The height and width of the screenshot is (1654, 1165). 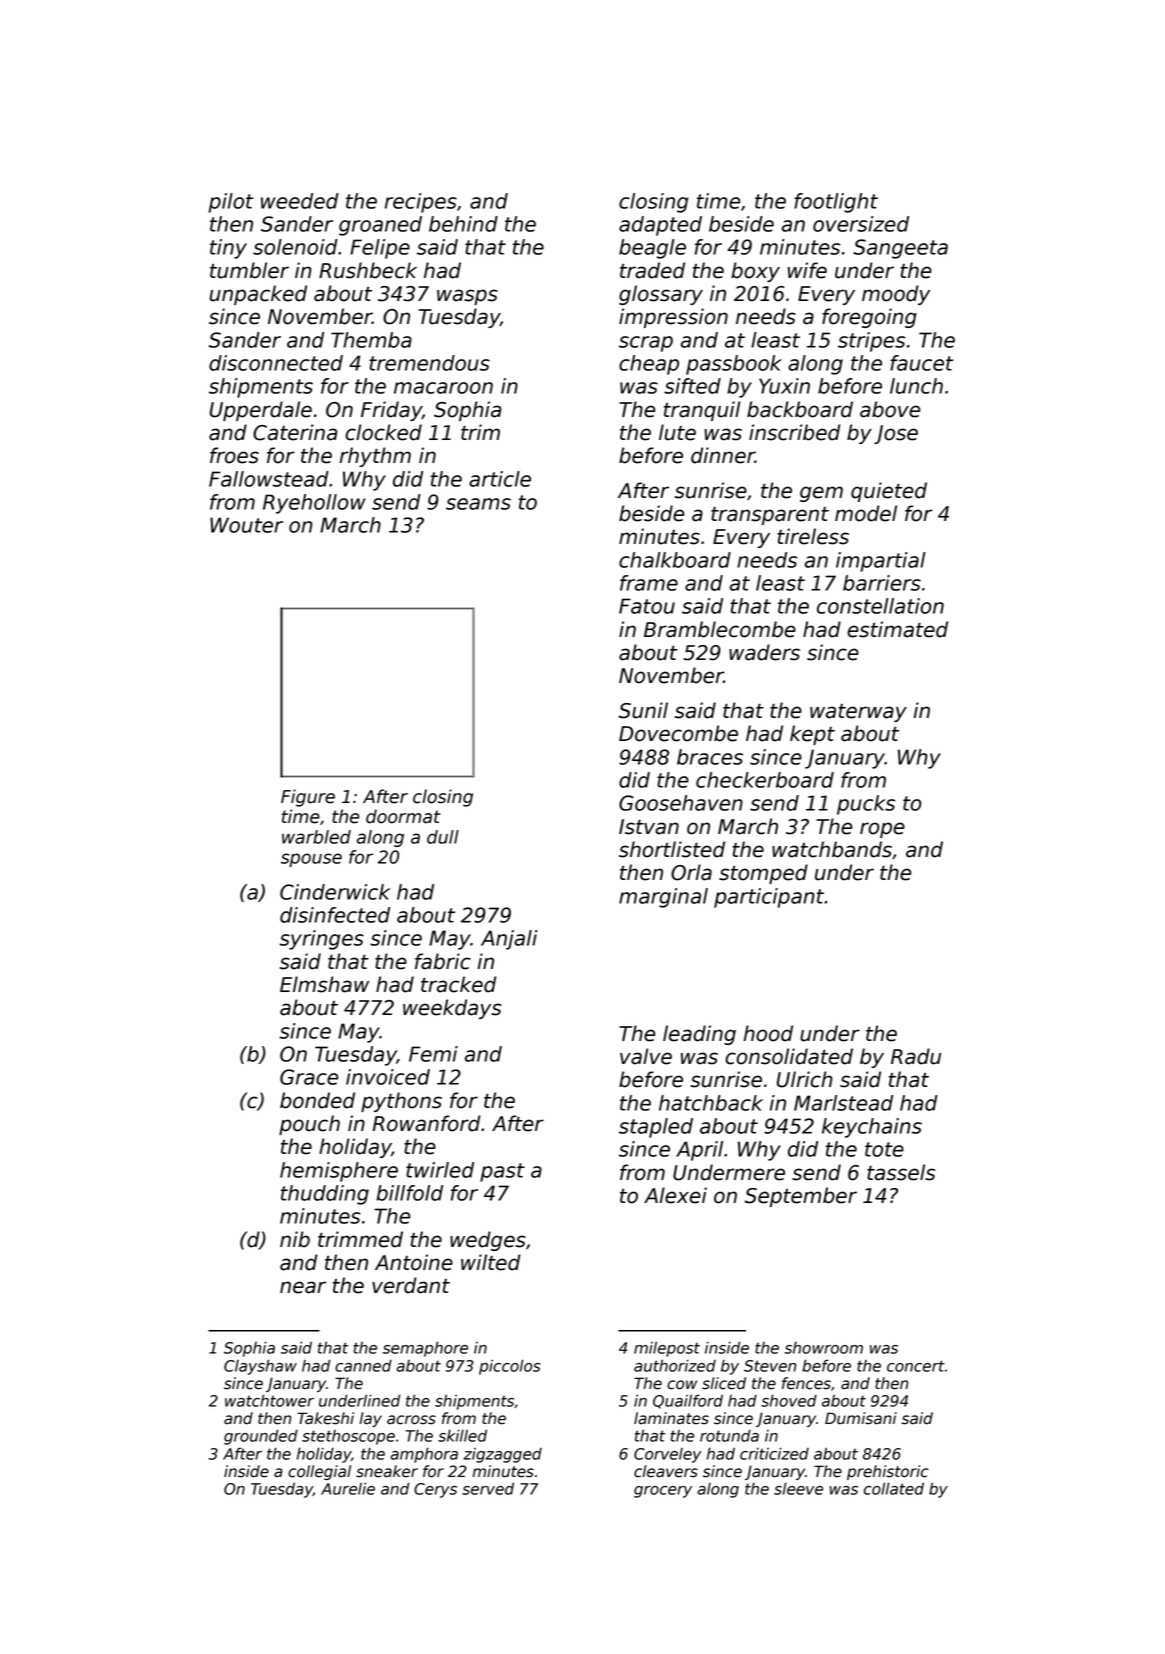 What do you see at coordinates (916, 1056) in the screenshot?
I see `Radu` at bounding box center [916, 1056].
